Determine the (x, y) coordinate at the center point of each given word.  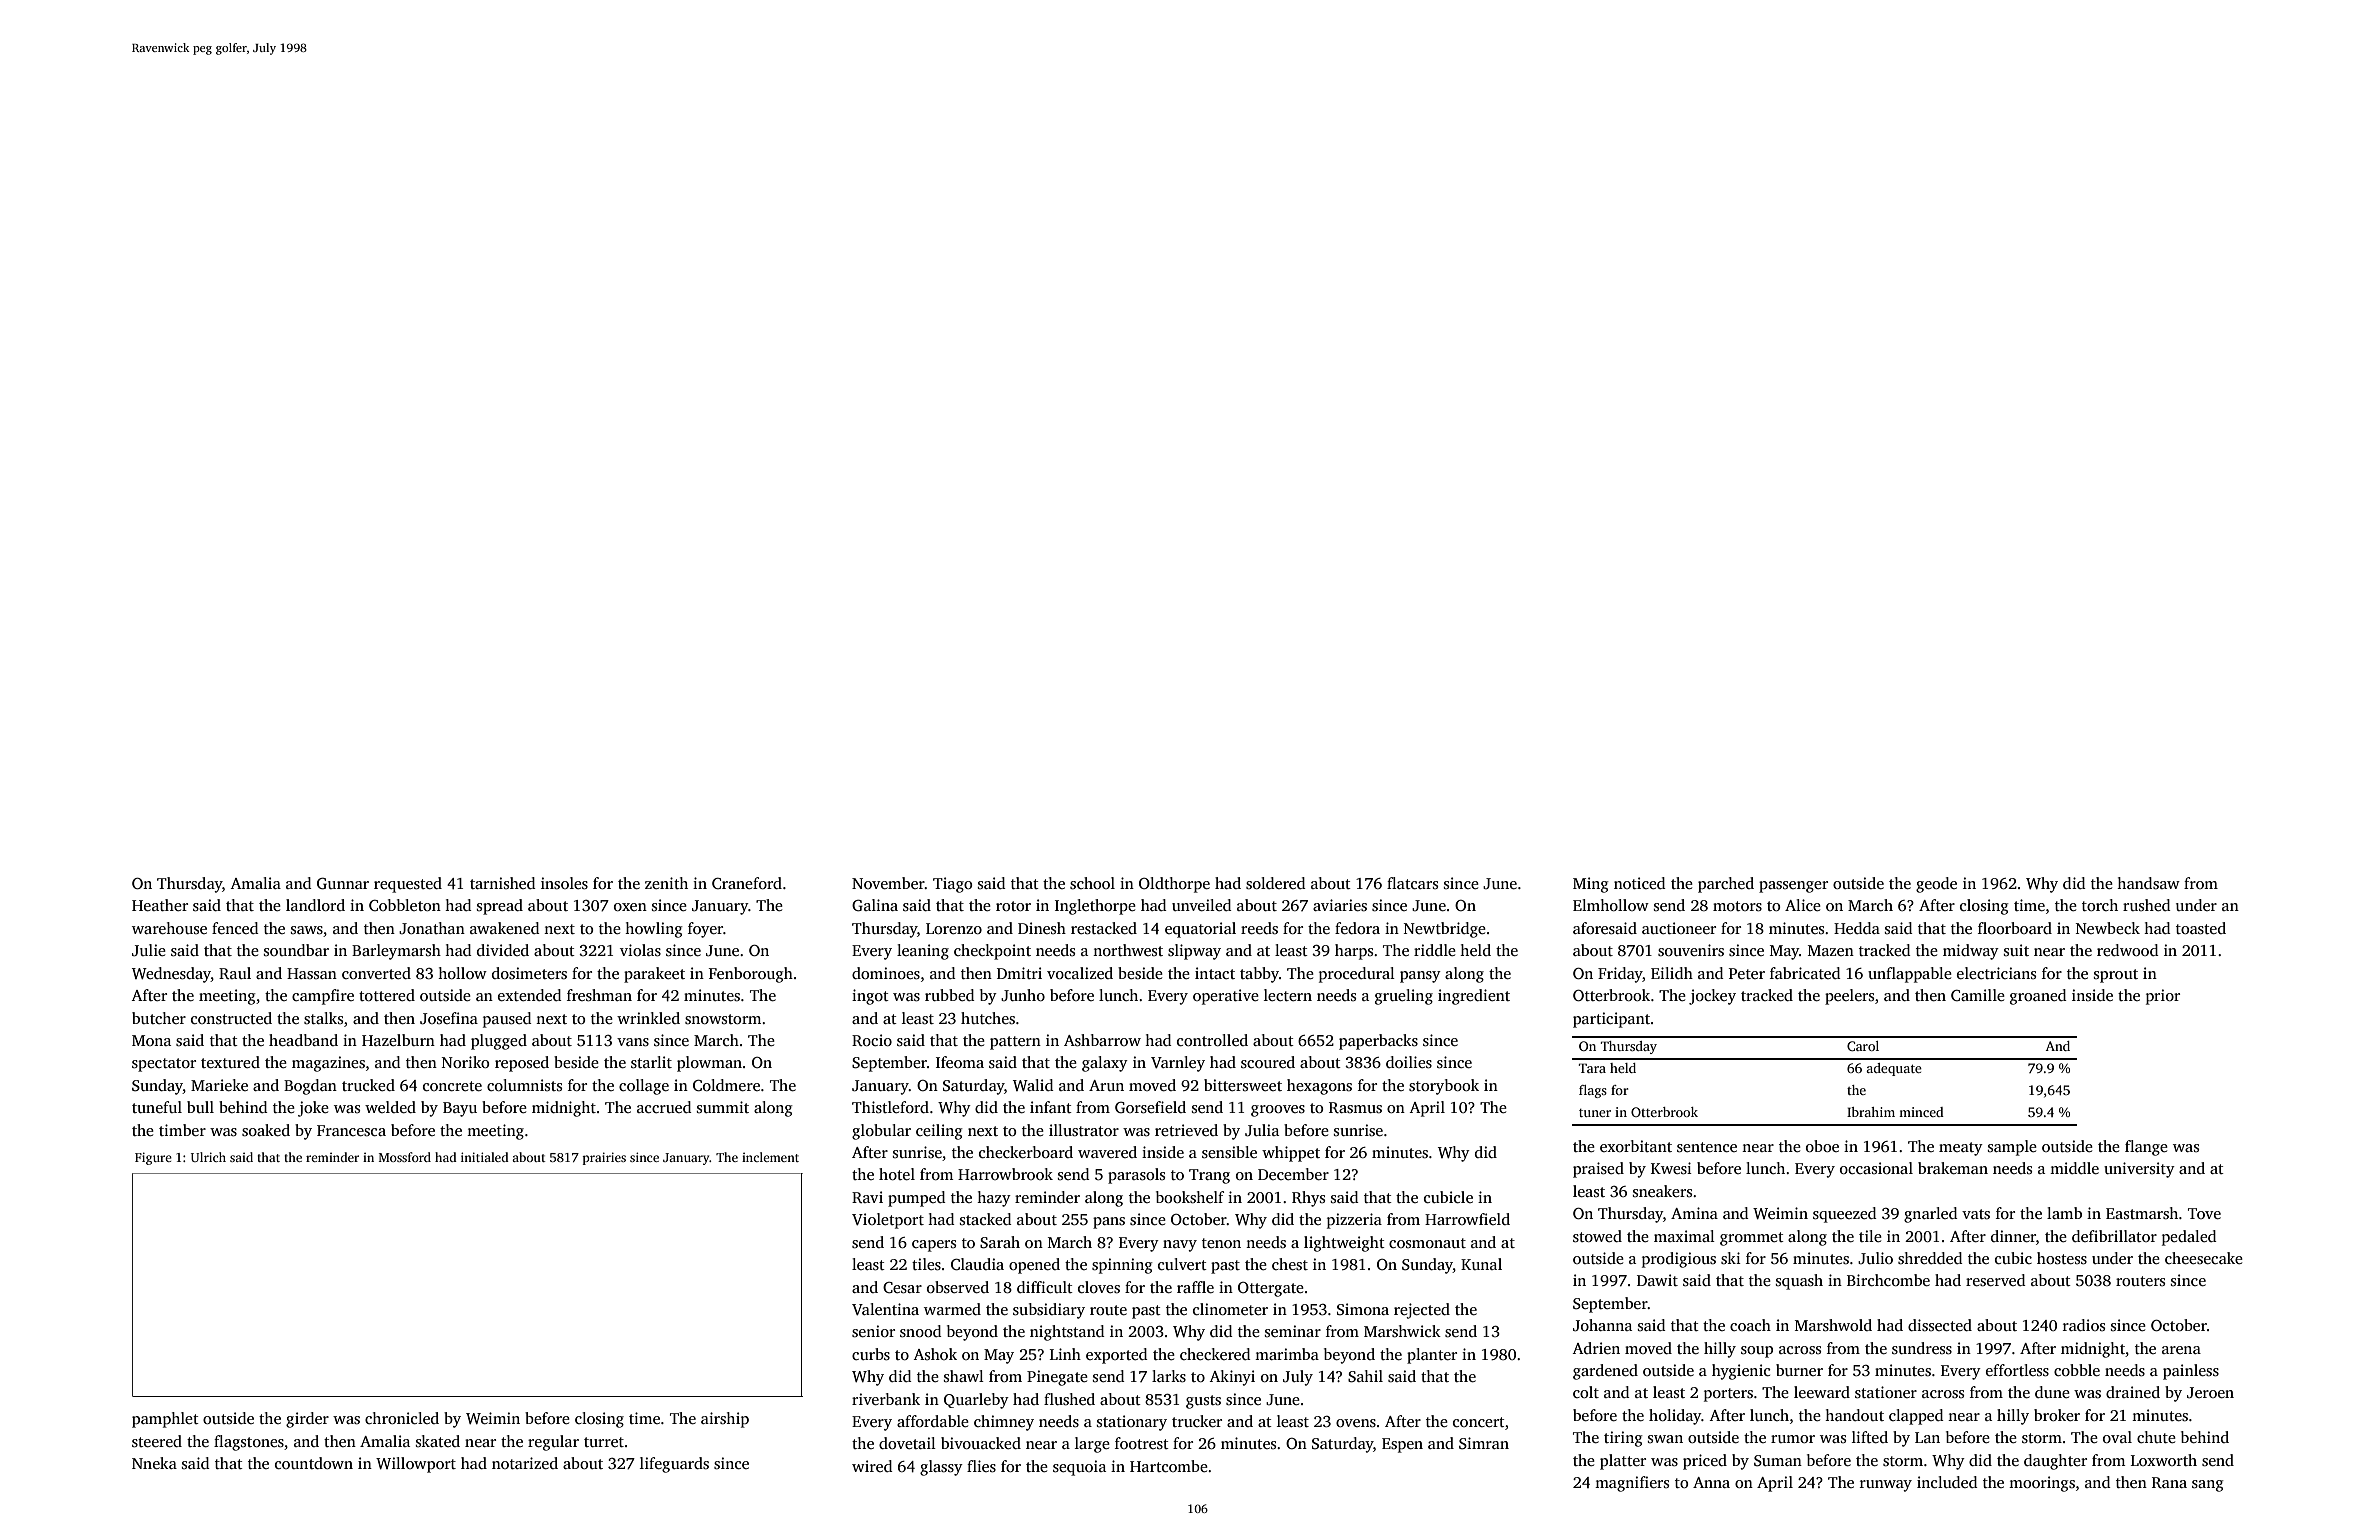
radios (2084, 1325)
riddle (1435, 950)
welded (390, 1107)
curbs (871, 1354)
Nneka (154, 1463)
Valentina (885, 1309)
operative (1226, 997)
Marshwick (1402, 1331)
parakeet (654, 975)
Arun (1106, 1085)
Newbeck (2108, 928)
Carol (1863, 1046)
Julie (149, 950)
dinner (2013, 1236)
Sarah (1000, 1242)
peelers (1849, 997)
